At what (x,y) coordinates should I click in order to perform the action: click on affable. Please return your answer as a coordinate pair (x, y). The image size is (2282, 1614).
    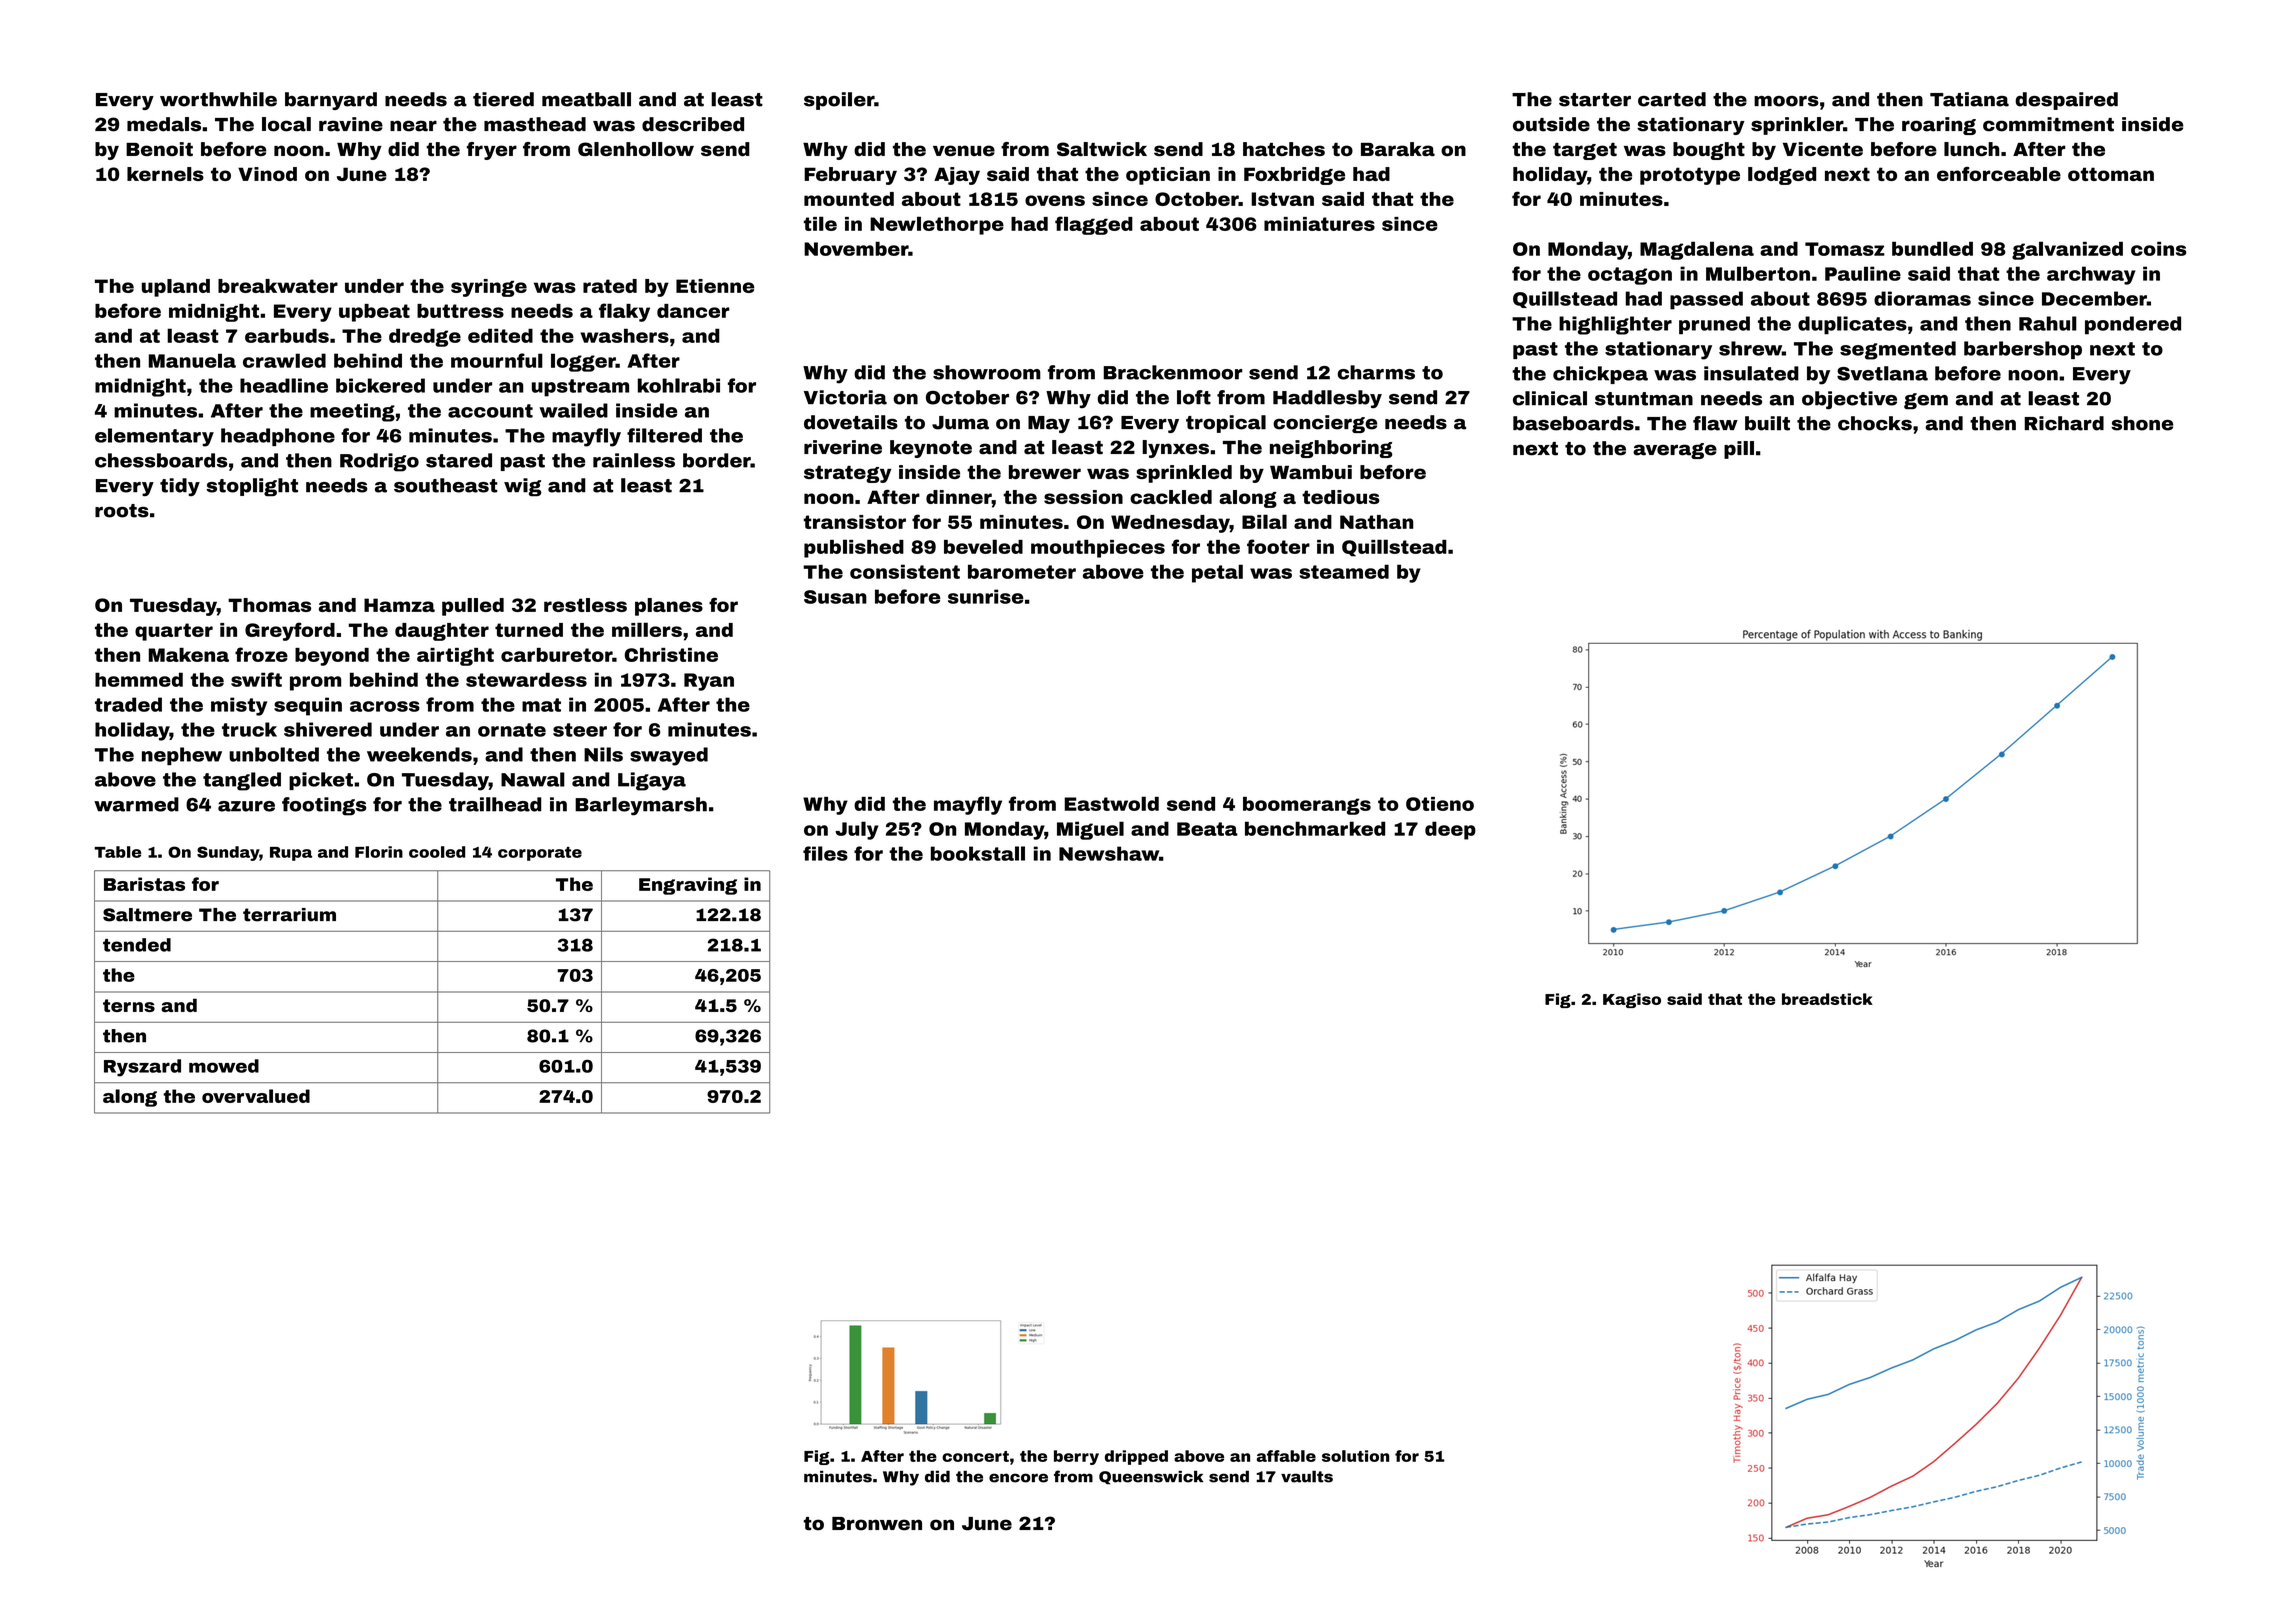
    Looking at the image, I should click on (1286, 1456).
